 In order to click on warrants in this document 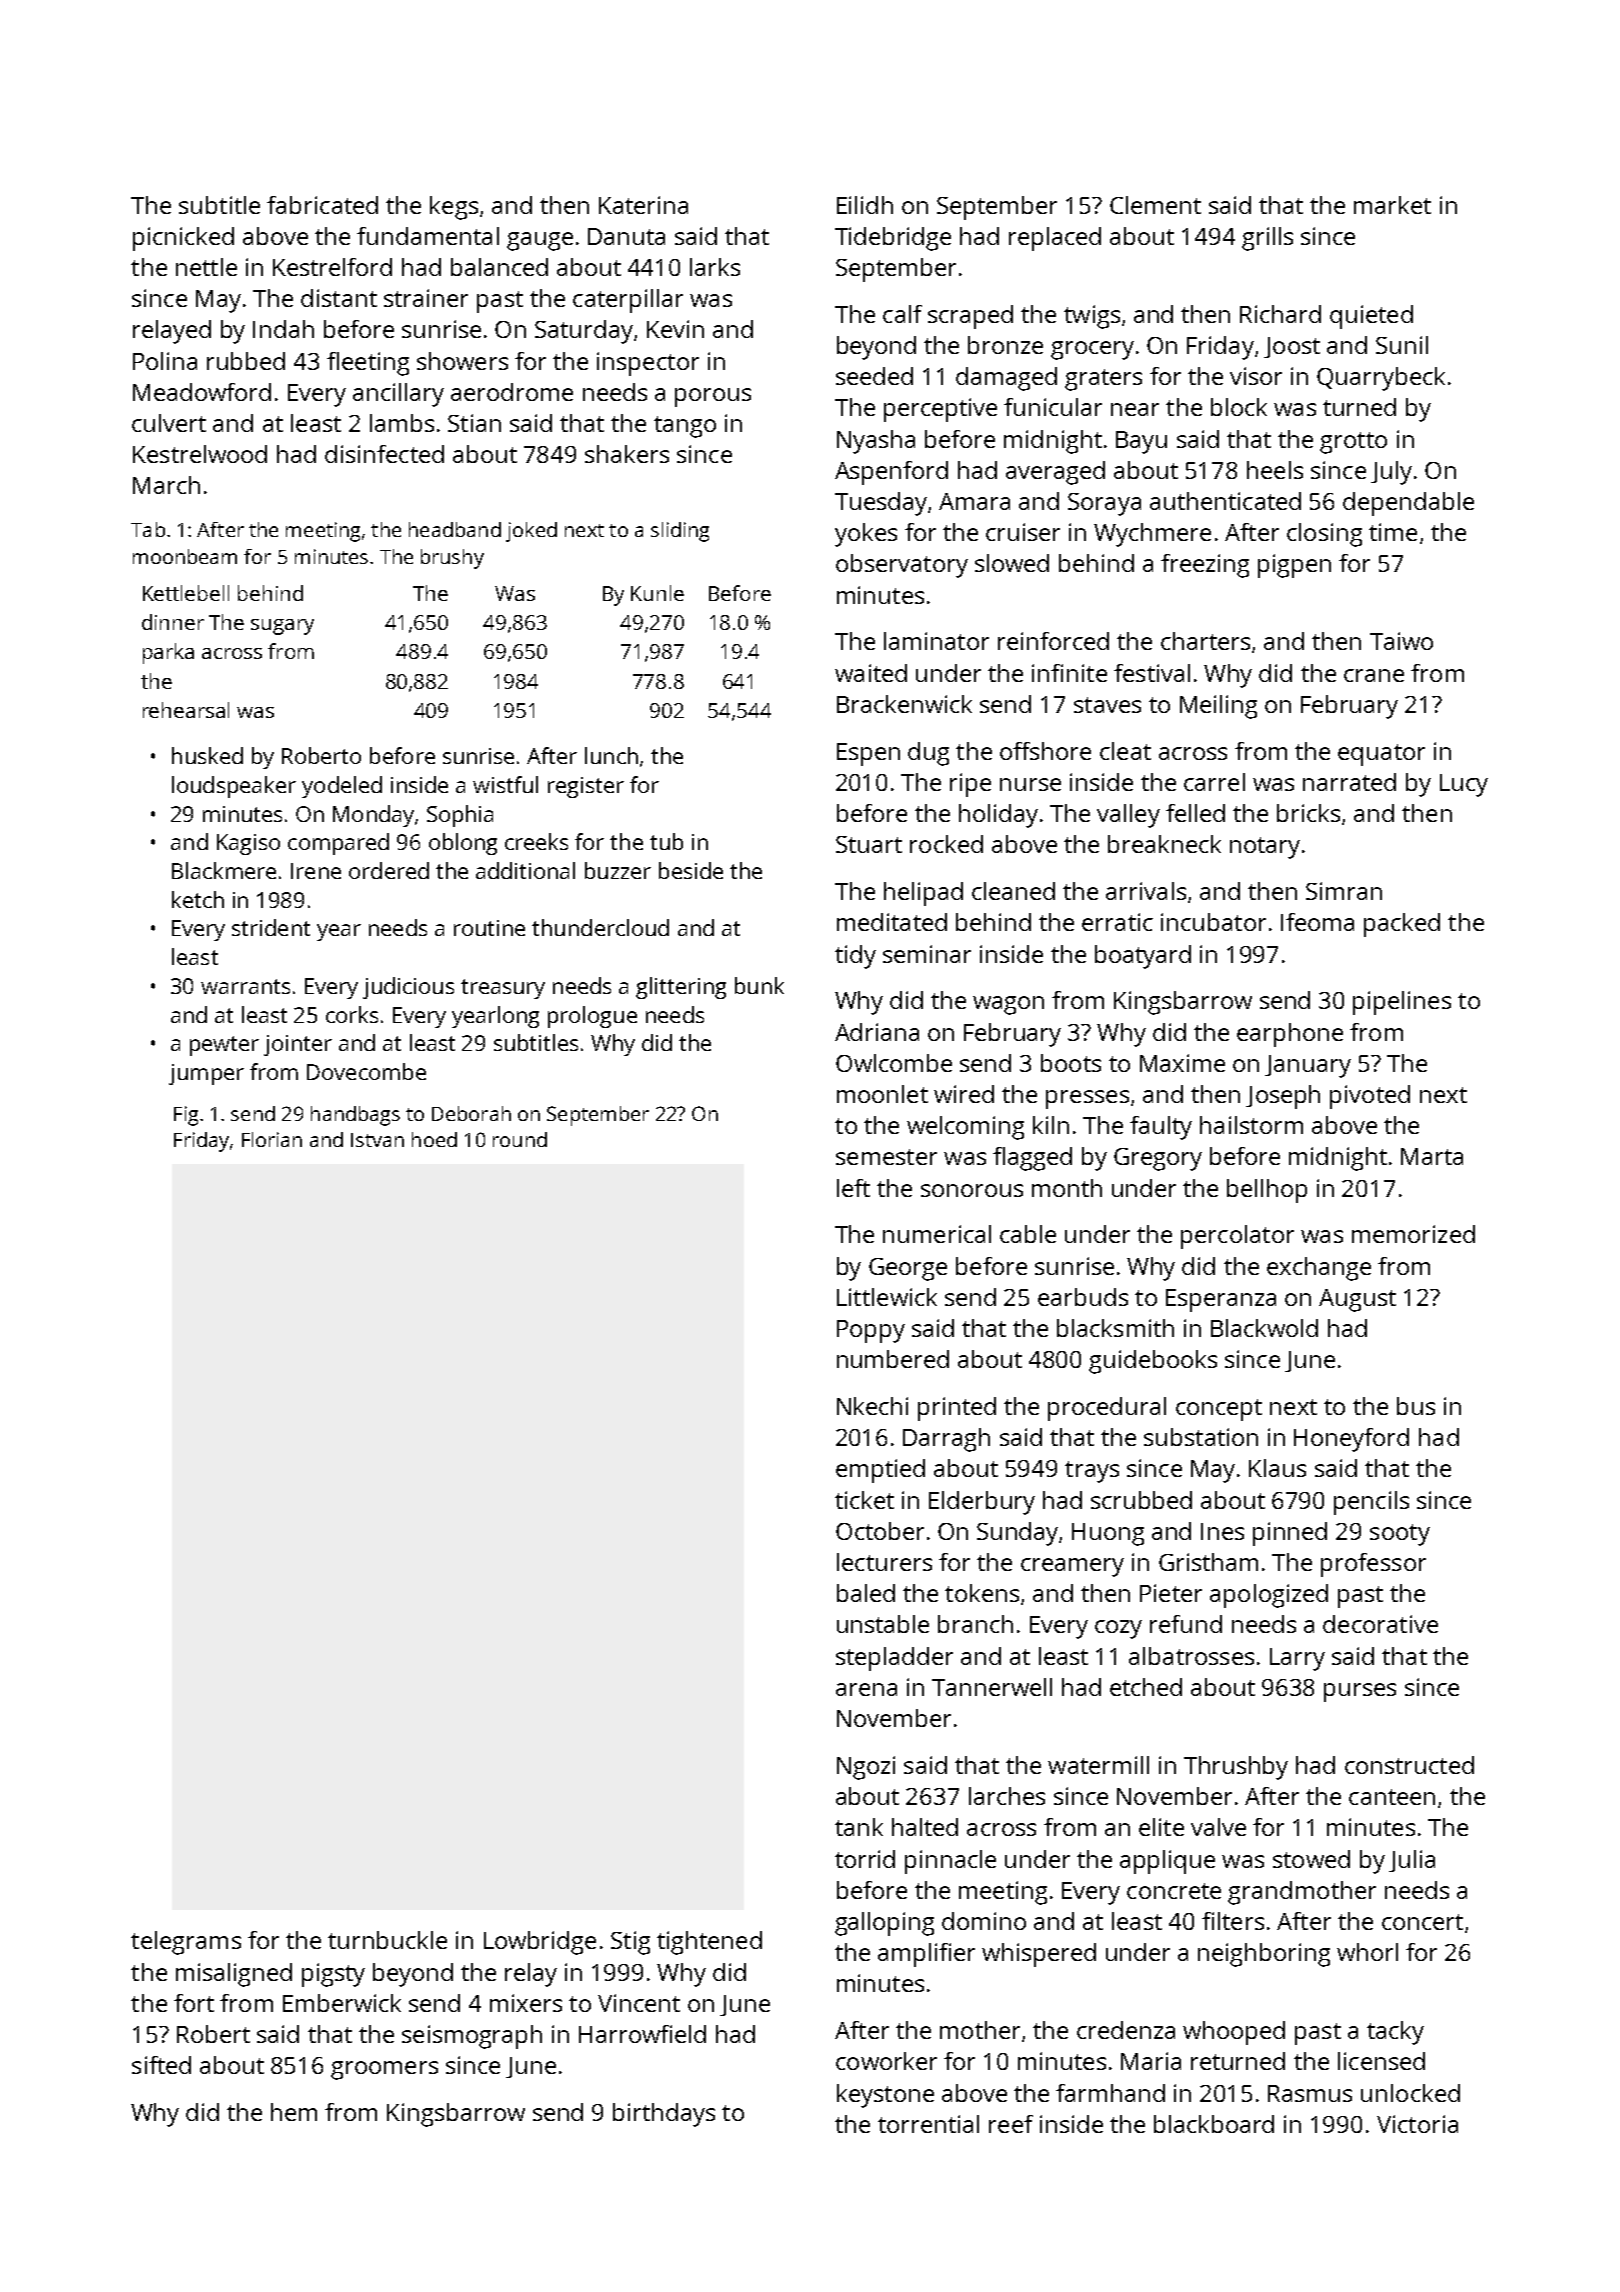, I will do `click(245, 986)`.
